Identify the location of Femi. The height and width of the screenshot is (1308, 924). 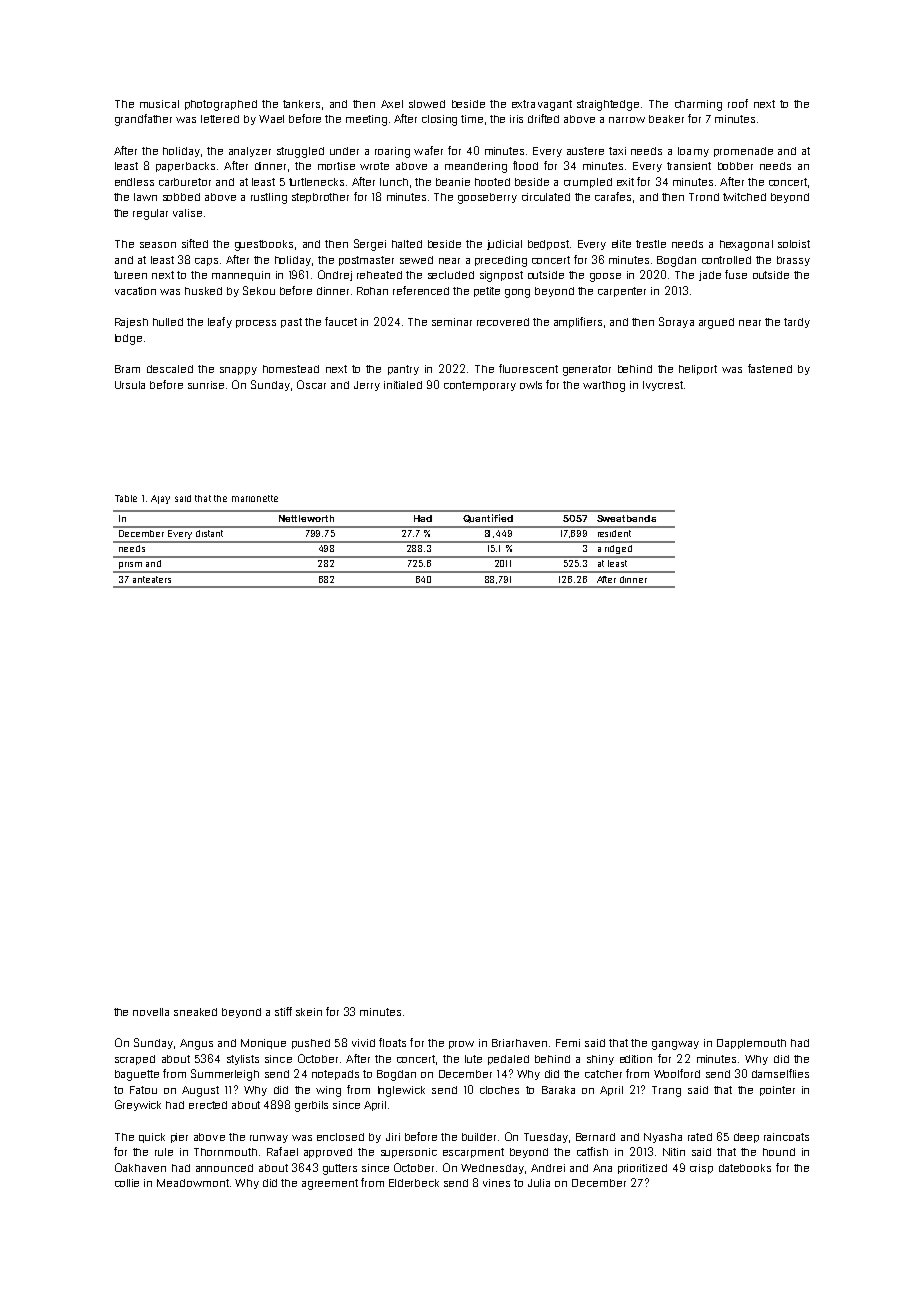
(568, 1043).
